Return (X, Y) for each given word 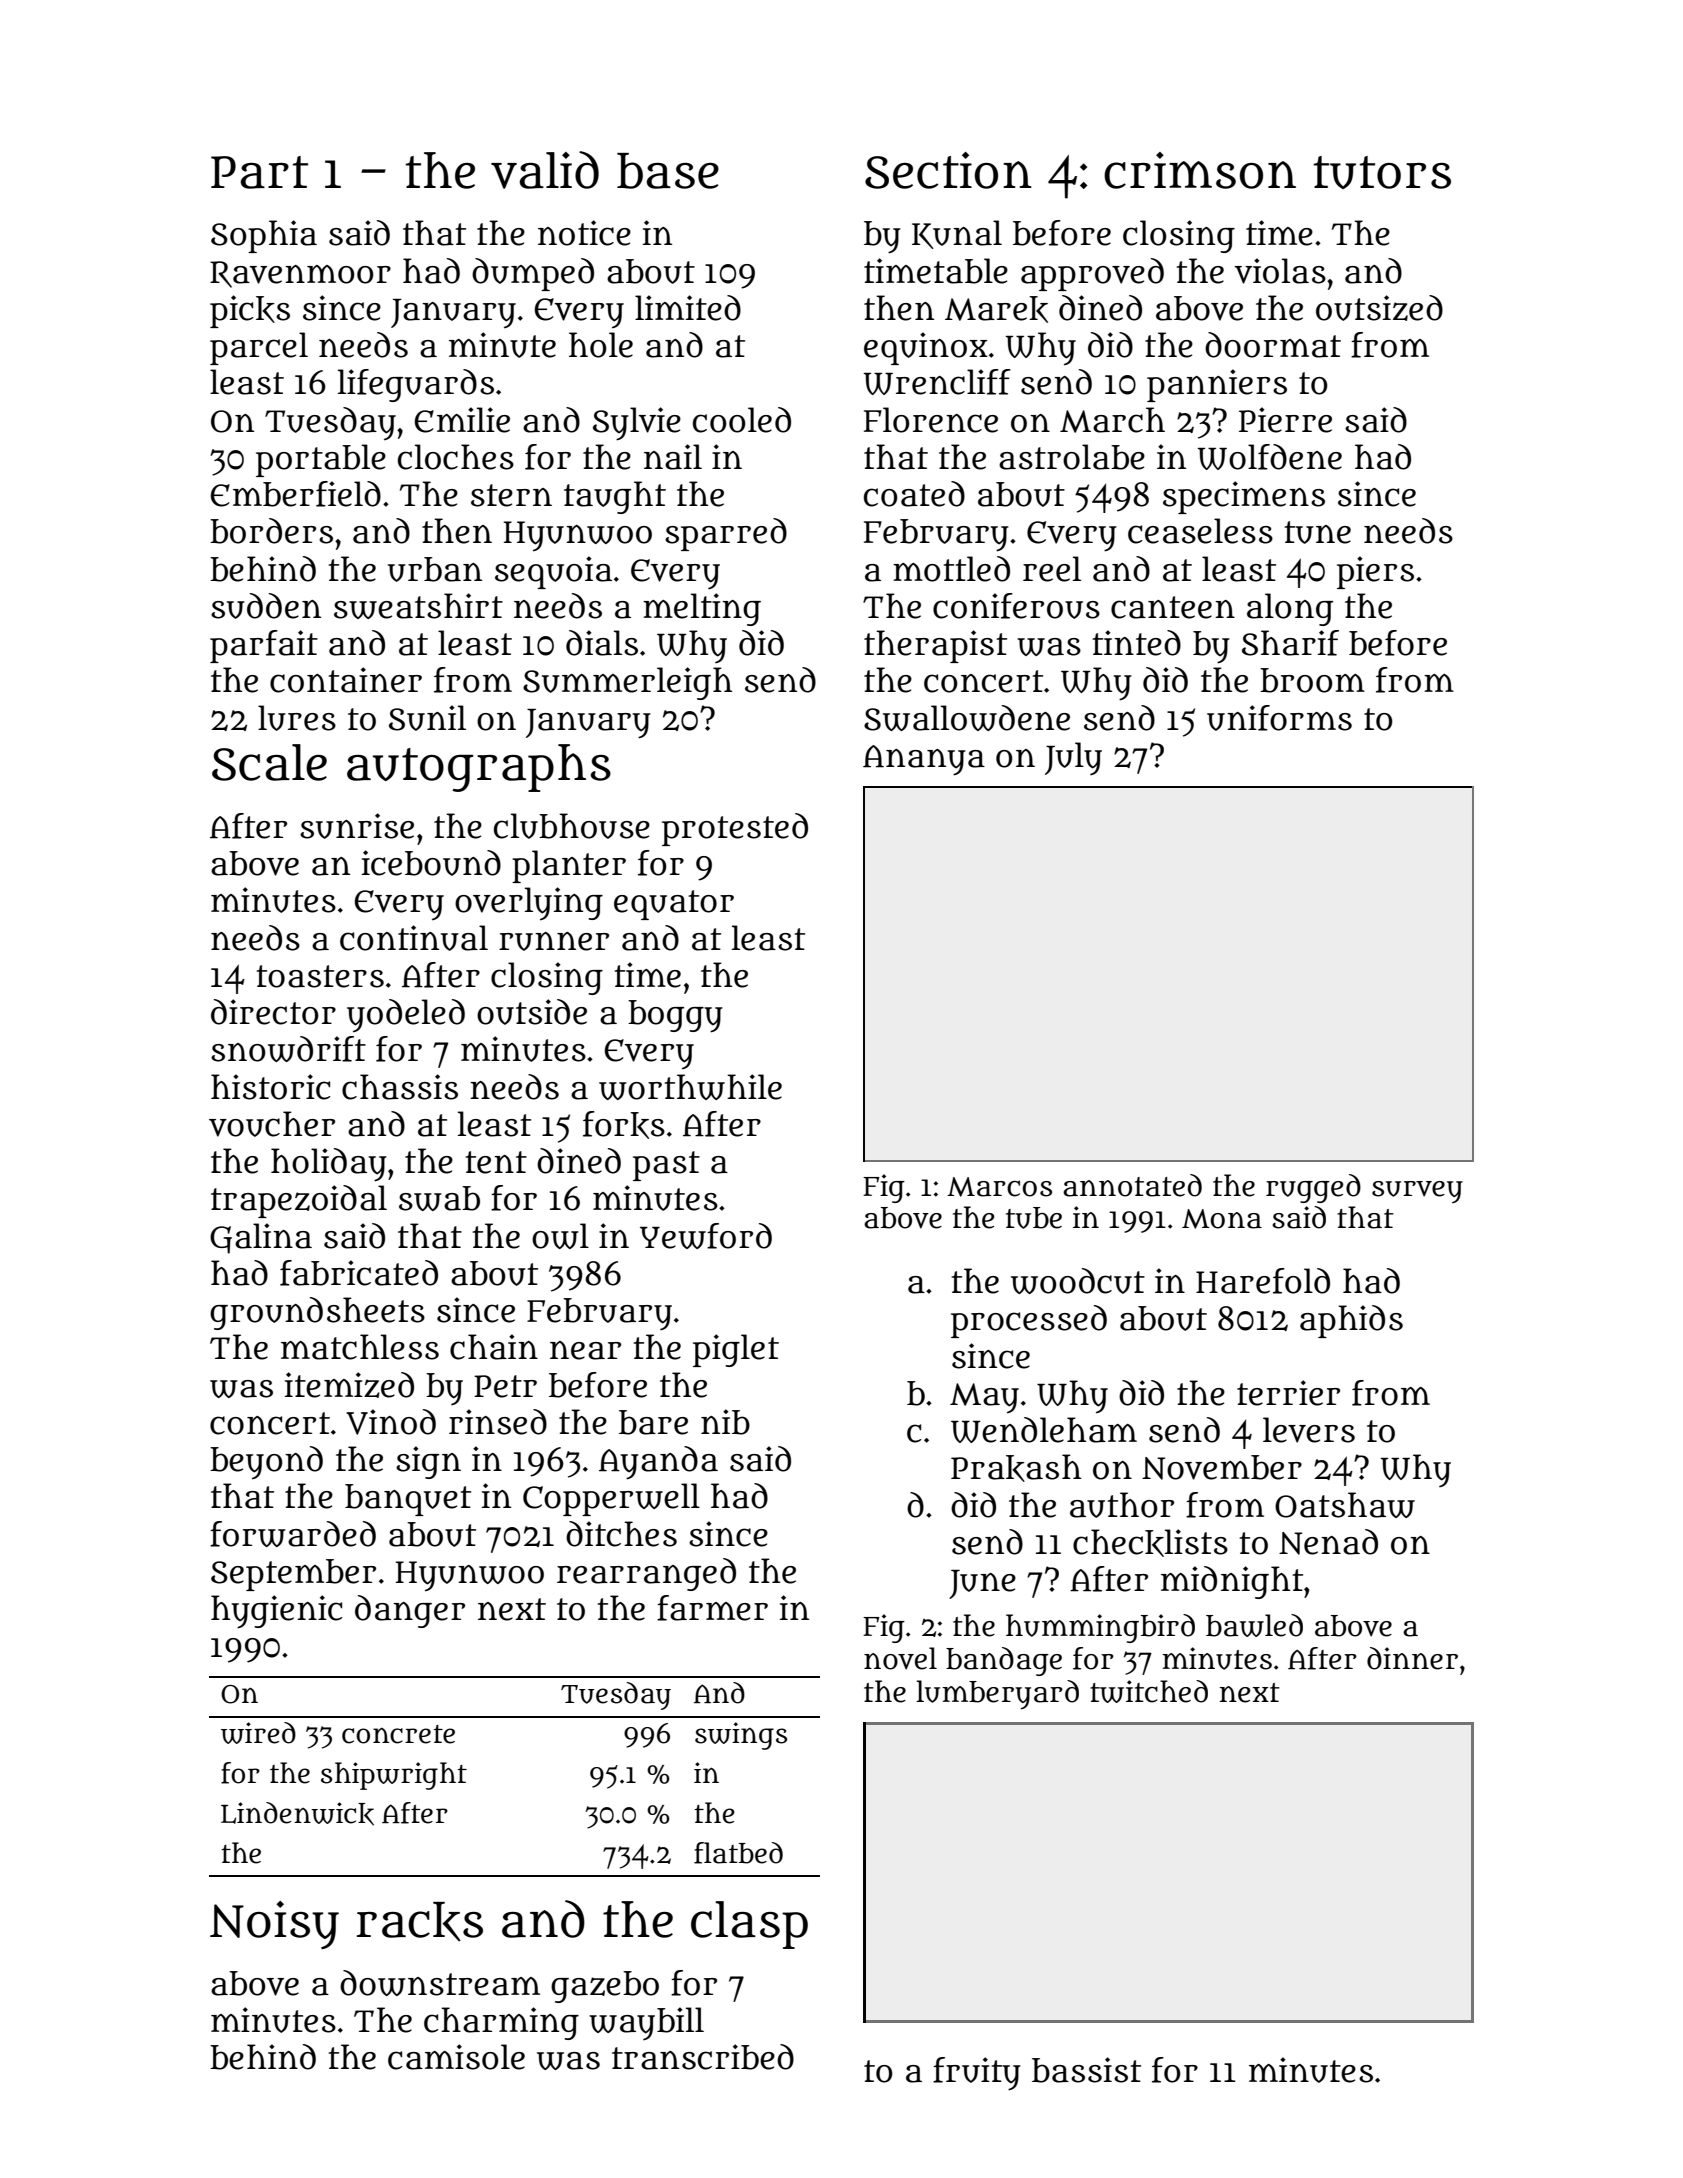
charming (501, 2023)
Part (259, 172)
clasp (749, 1925)
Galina (261, 1238)
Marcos (999, 1187)
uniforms (1279, 718)
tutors (1382, 172)
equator (674, 905)
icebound (431, 863)
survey (1417, 1192)
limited (688, 308)
